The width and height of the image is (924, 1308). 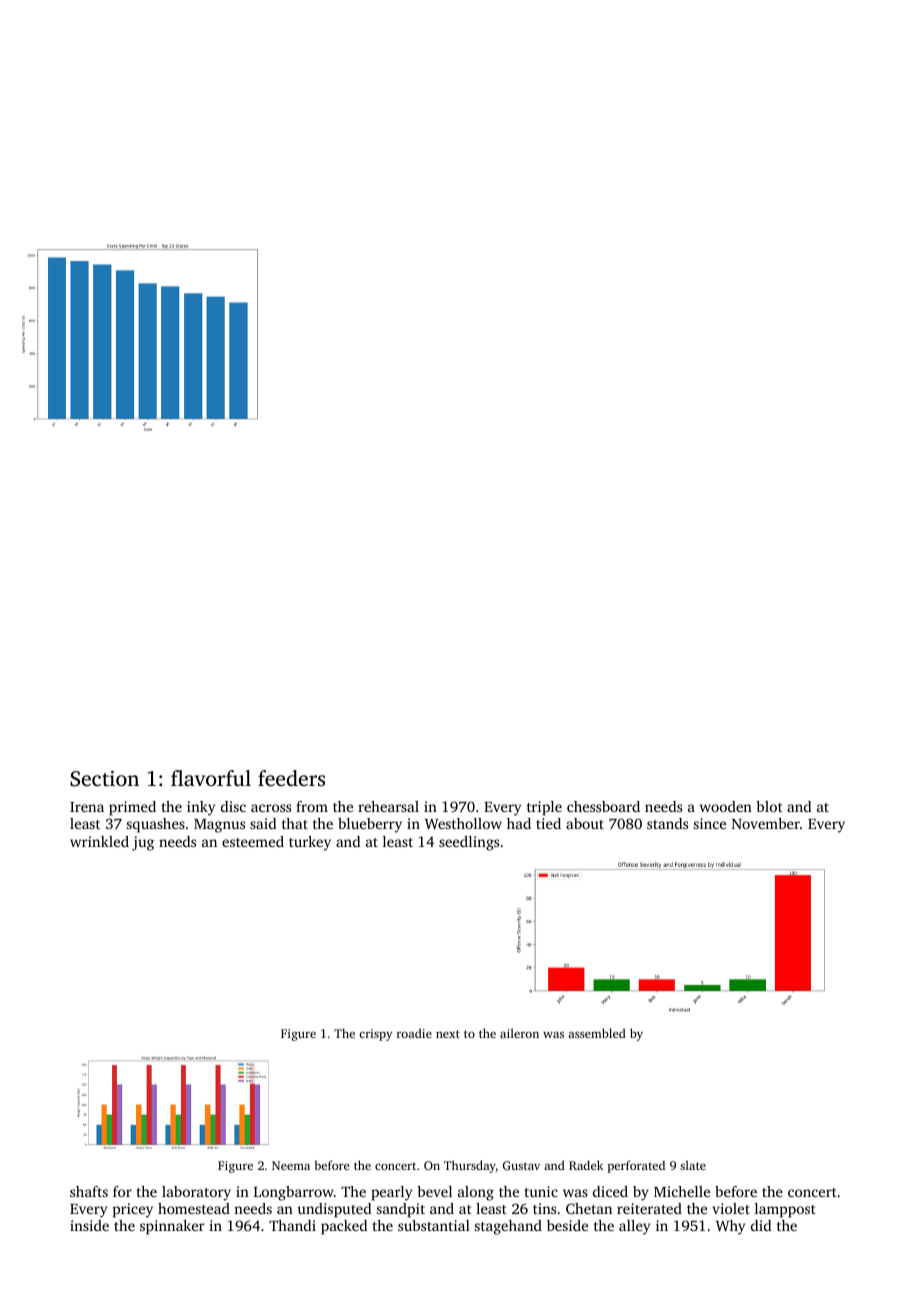 What do you see at coordinates (710, 823) in the image?
I see `since` at bounding box center [710, 823].
